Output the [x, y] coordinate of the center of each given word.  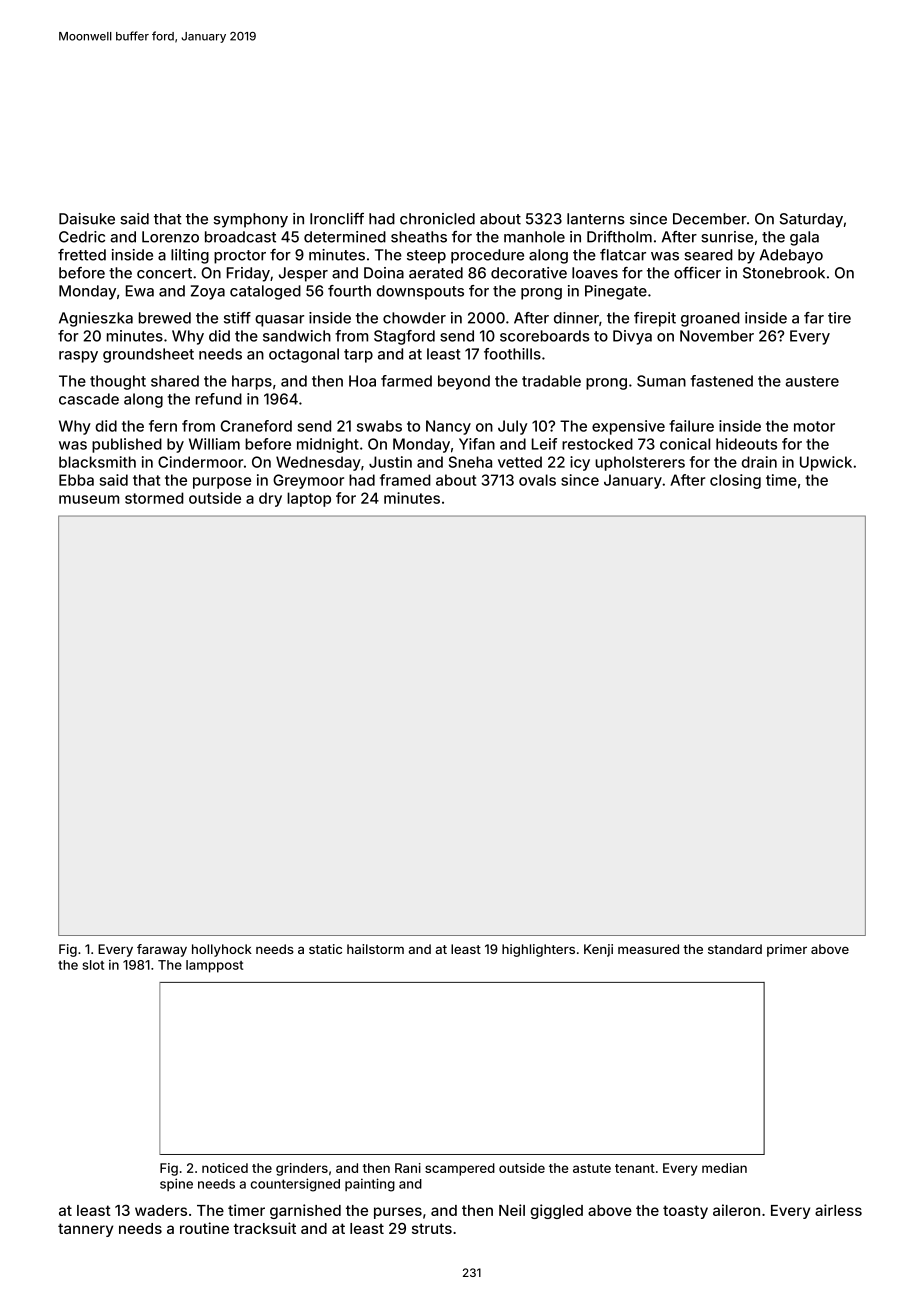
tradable [551, 381]
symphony [251, 220]
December [710, 219]
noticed [225, 1168]
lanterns [596, 219]
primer [787, 950]
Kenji [598, 950]
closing [735, 481]
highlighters [538, 950]
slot [93, 965]
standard [735, 949]
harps [252, 382]
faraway [162, 950]
